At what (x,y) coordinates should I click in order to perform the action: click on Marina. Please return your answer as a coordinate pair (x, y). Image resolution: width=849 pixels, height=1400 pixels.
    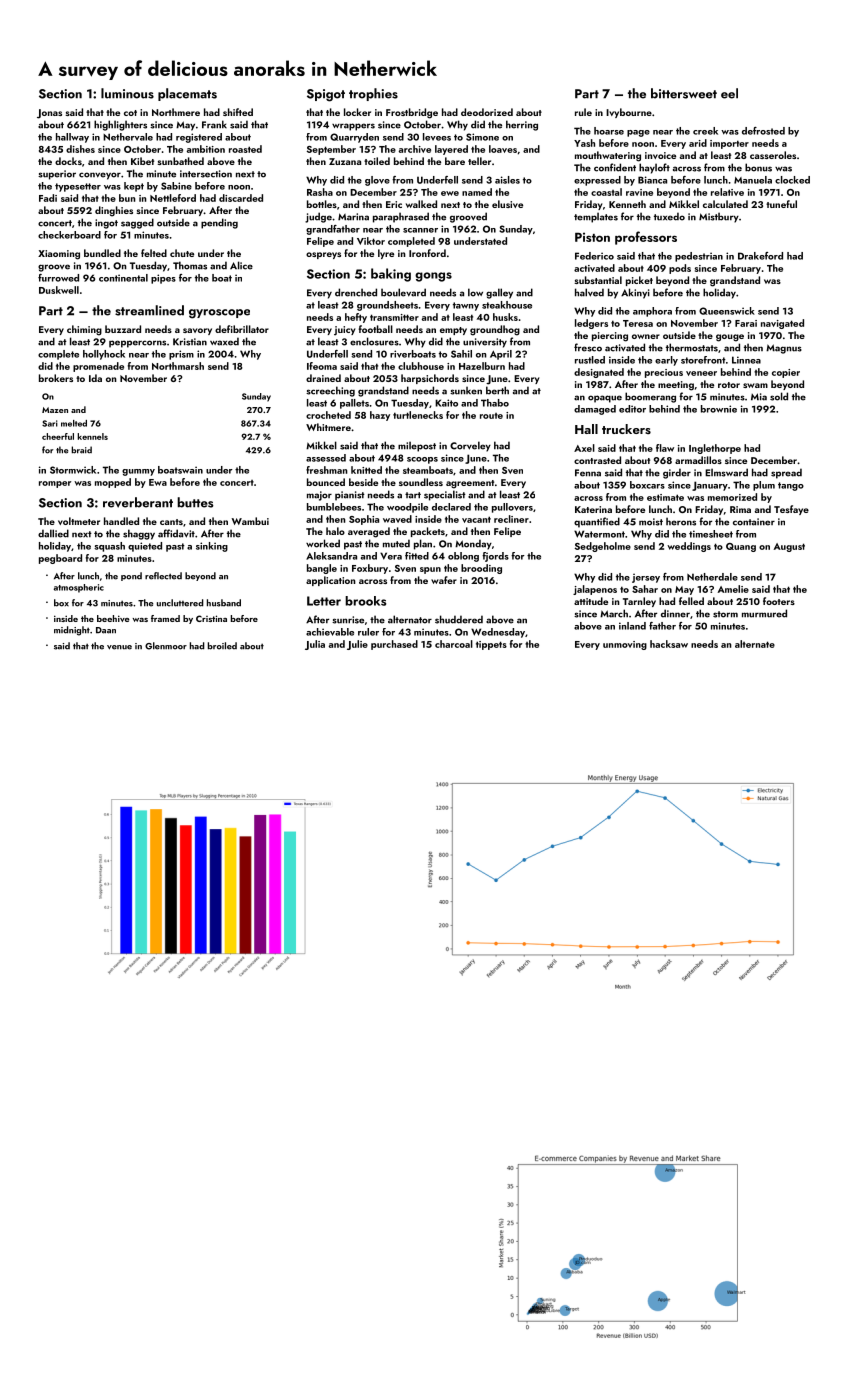
    Looking at the image, I should click on (353, 217).
